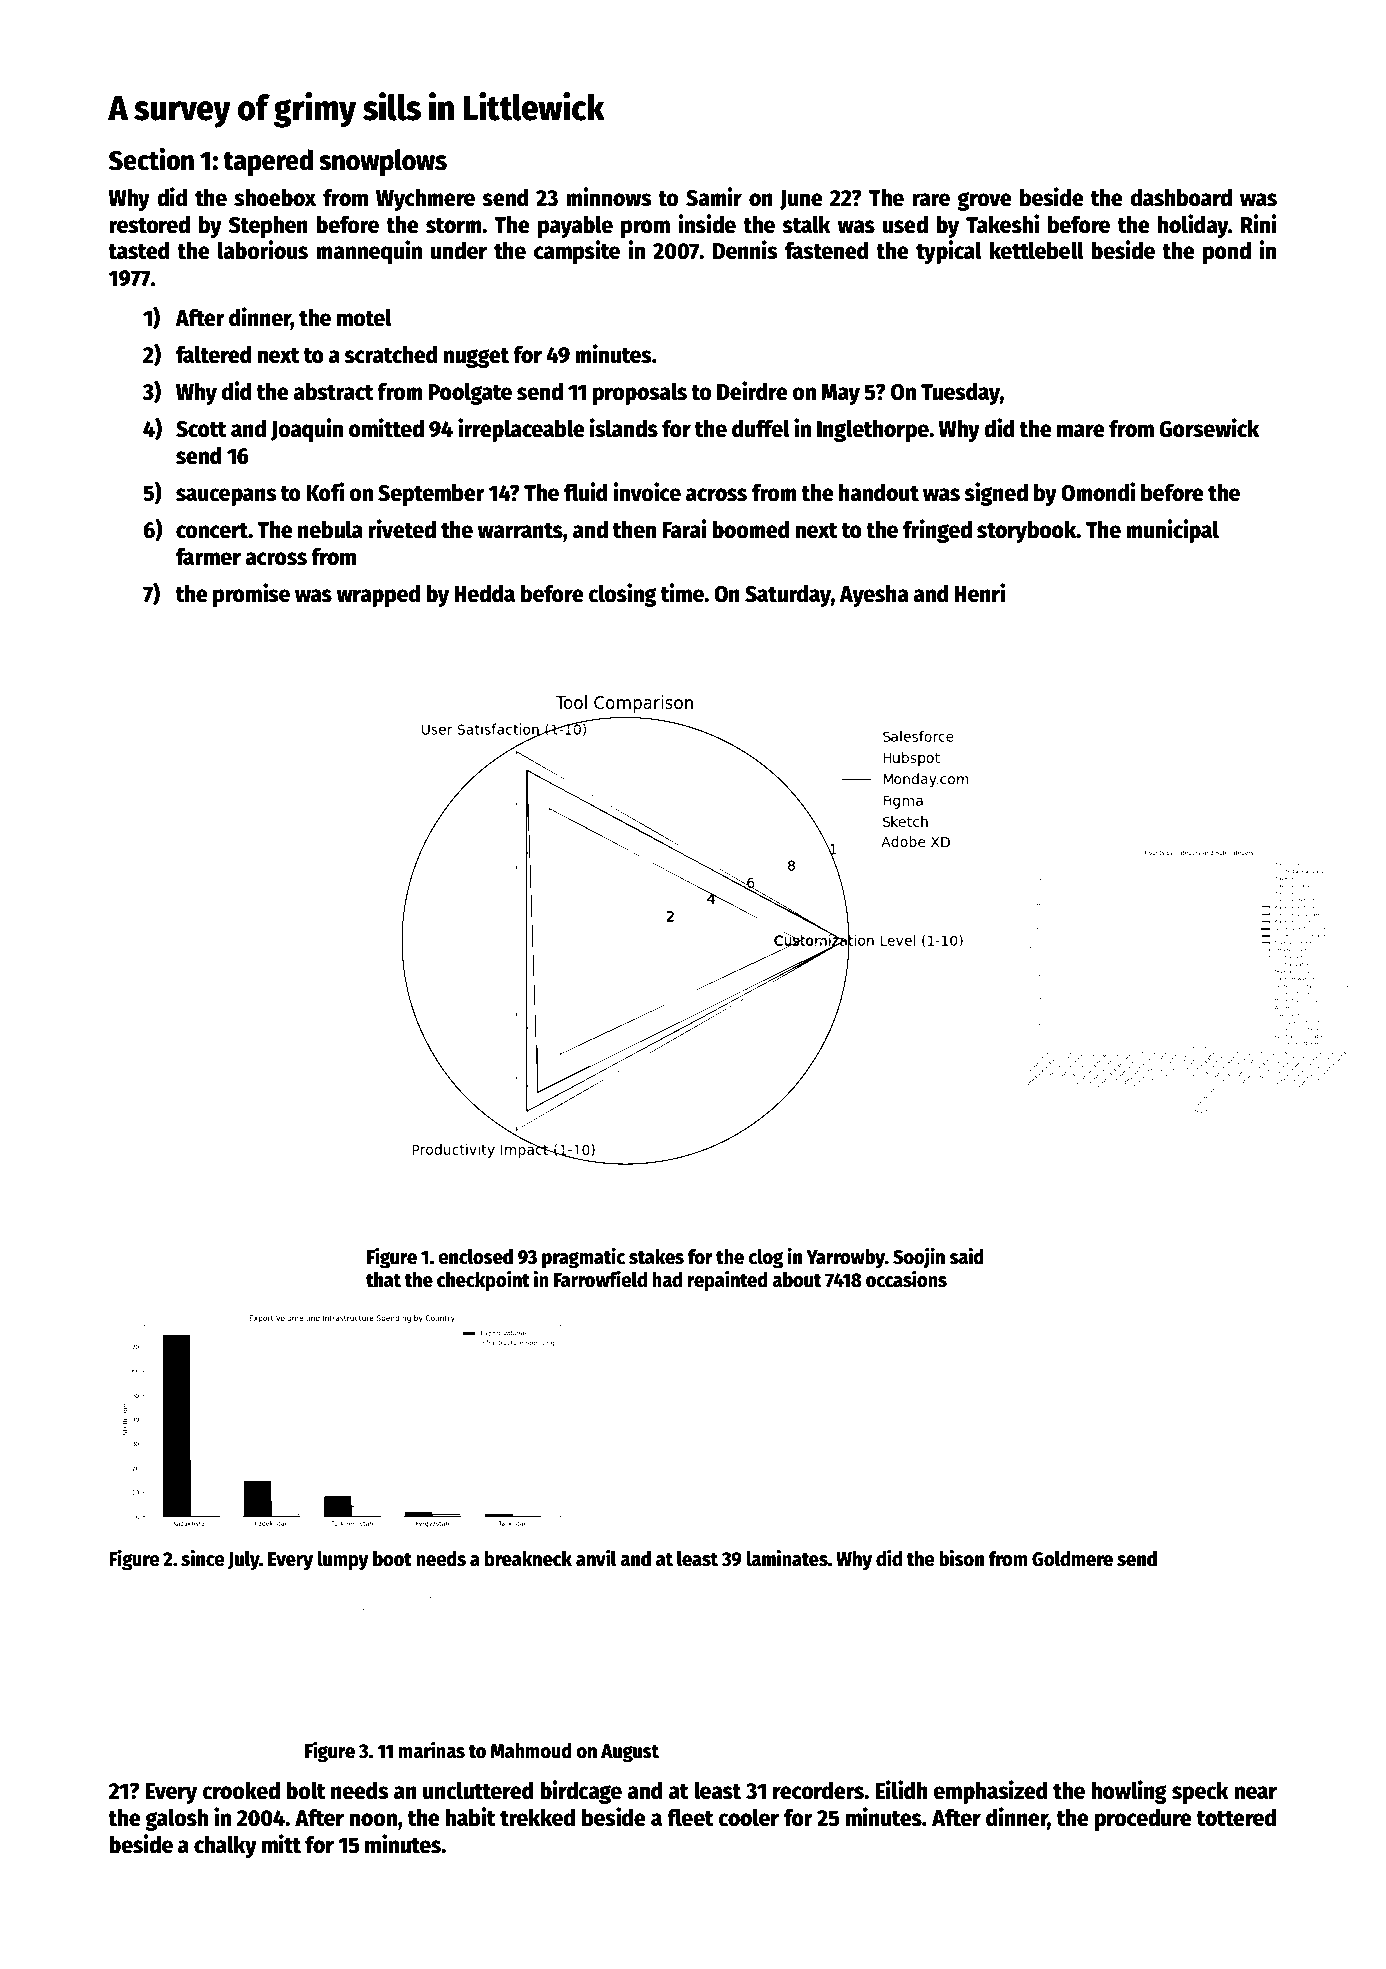 This document has width=1386, height=1969. What do you see at coordinates (225, 1846) in the document?
I see `chalky` at bounding box center [225, 1846].
